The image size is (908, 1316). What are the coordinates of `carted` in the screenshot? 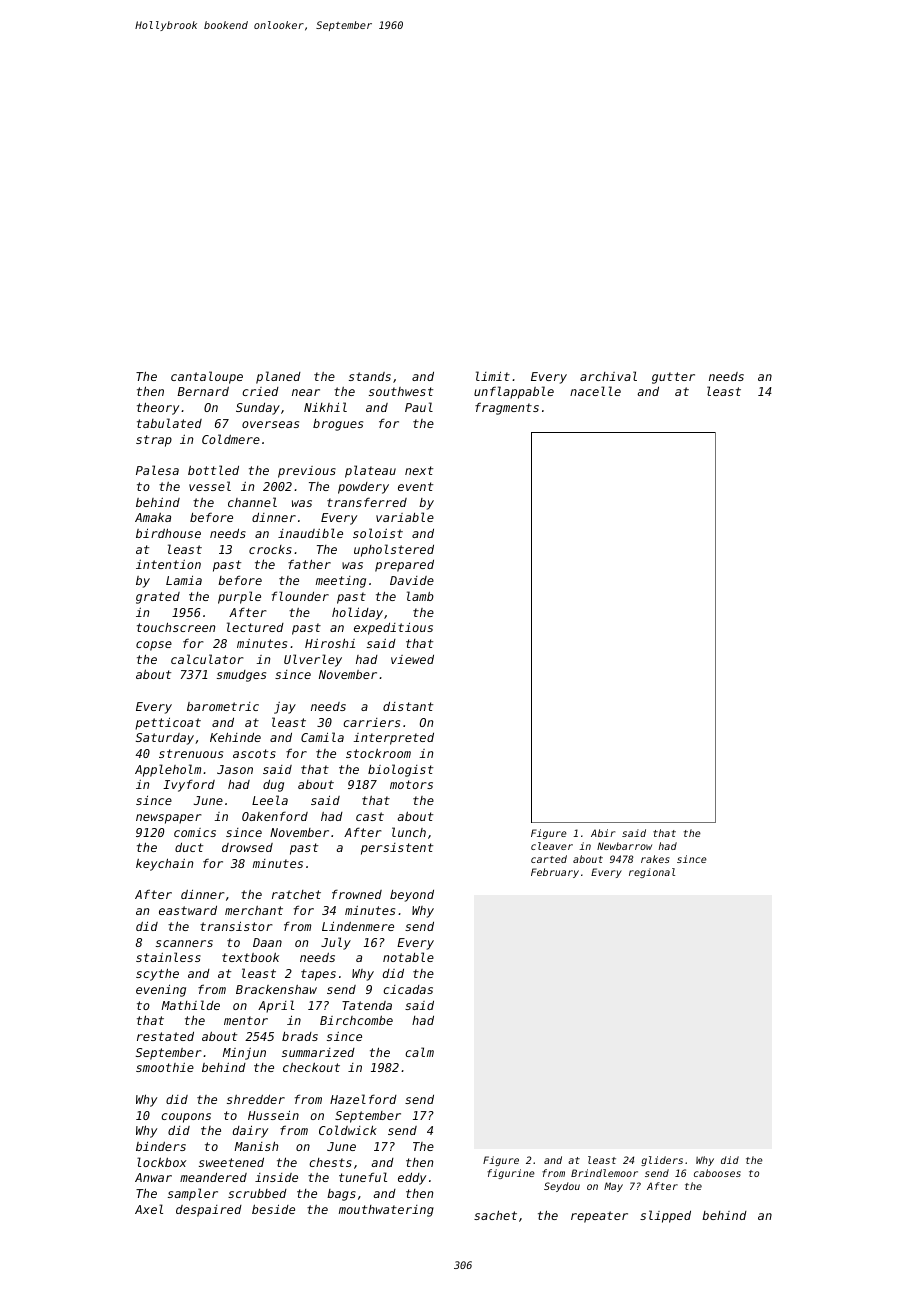 It's located at (549, 859).
